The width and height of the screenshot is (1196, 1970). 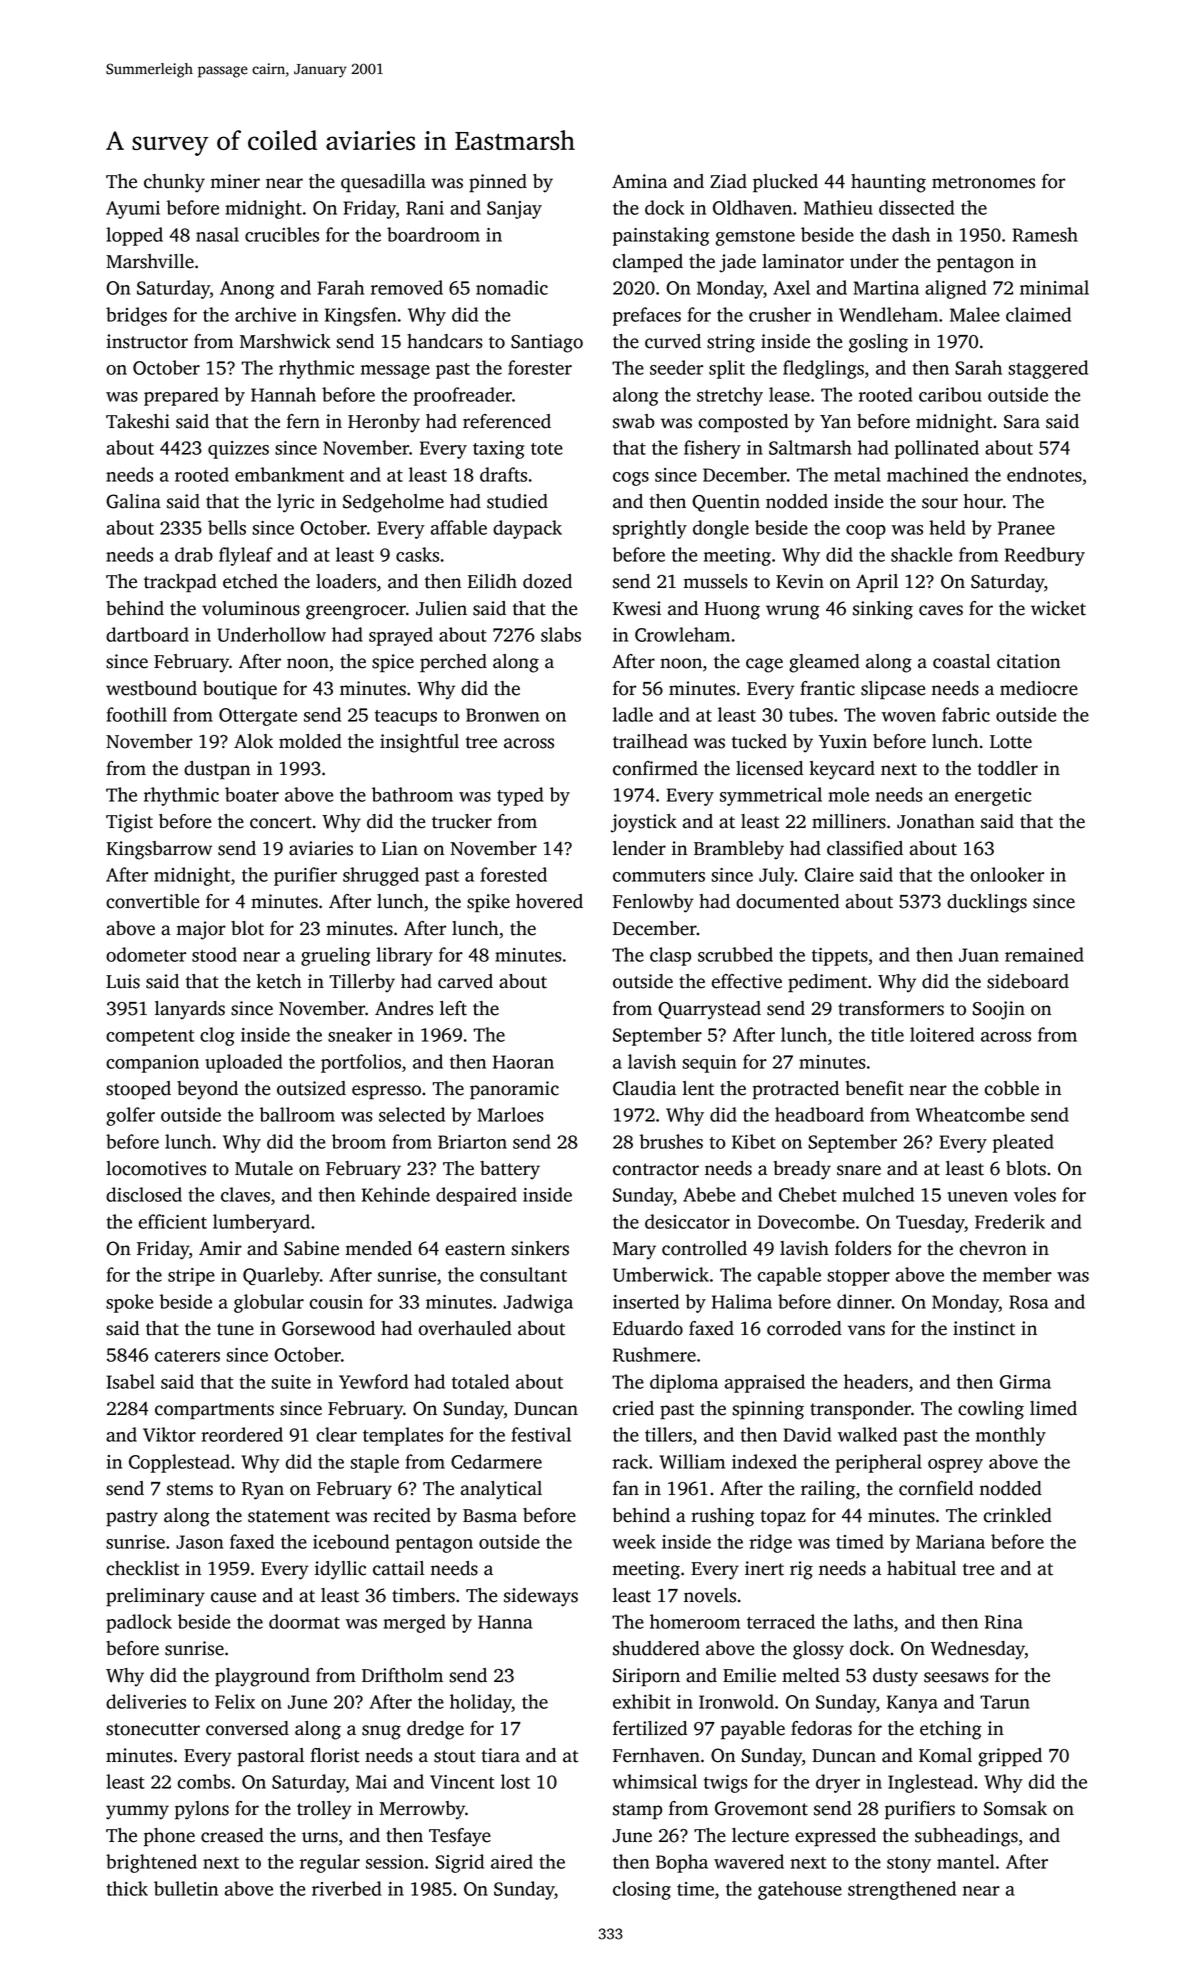 I want to click on Frederik, so click(x=1010, y=1221).
